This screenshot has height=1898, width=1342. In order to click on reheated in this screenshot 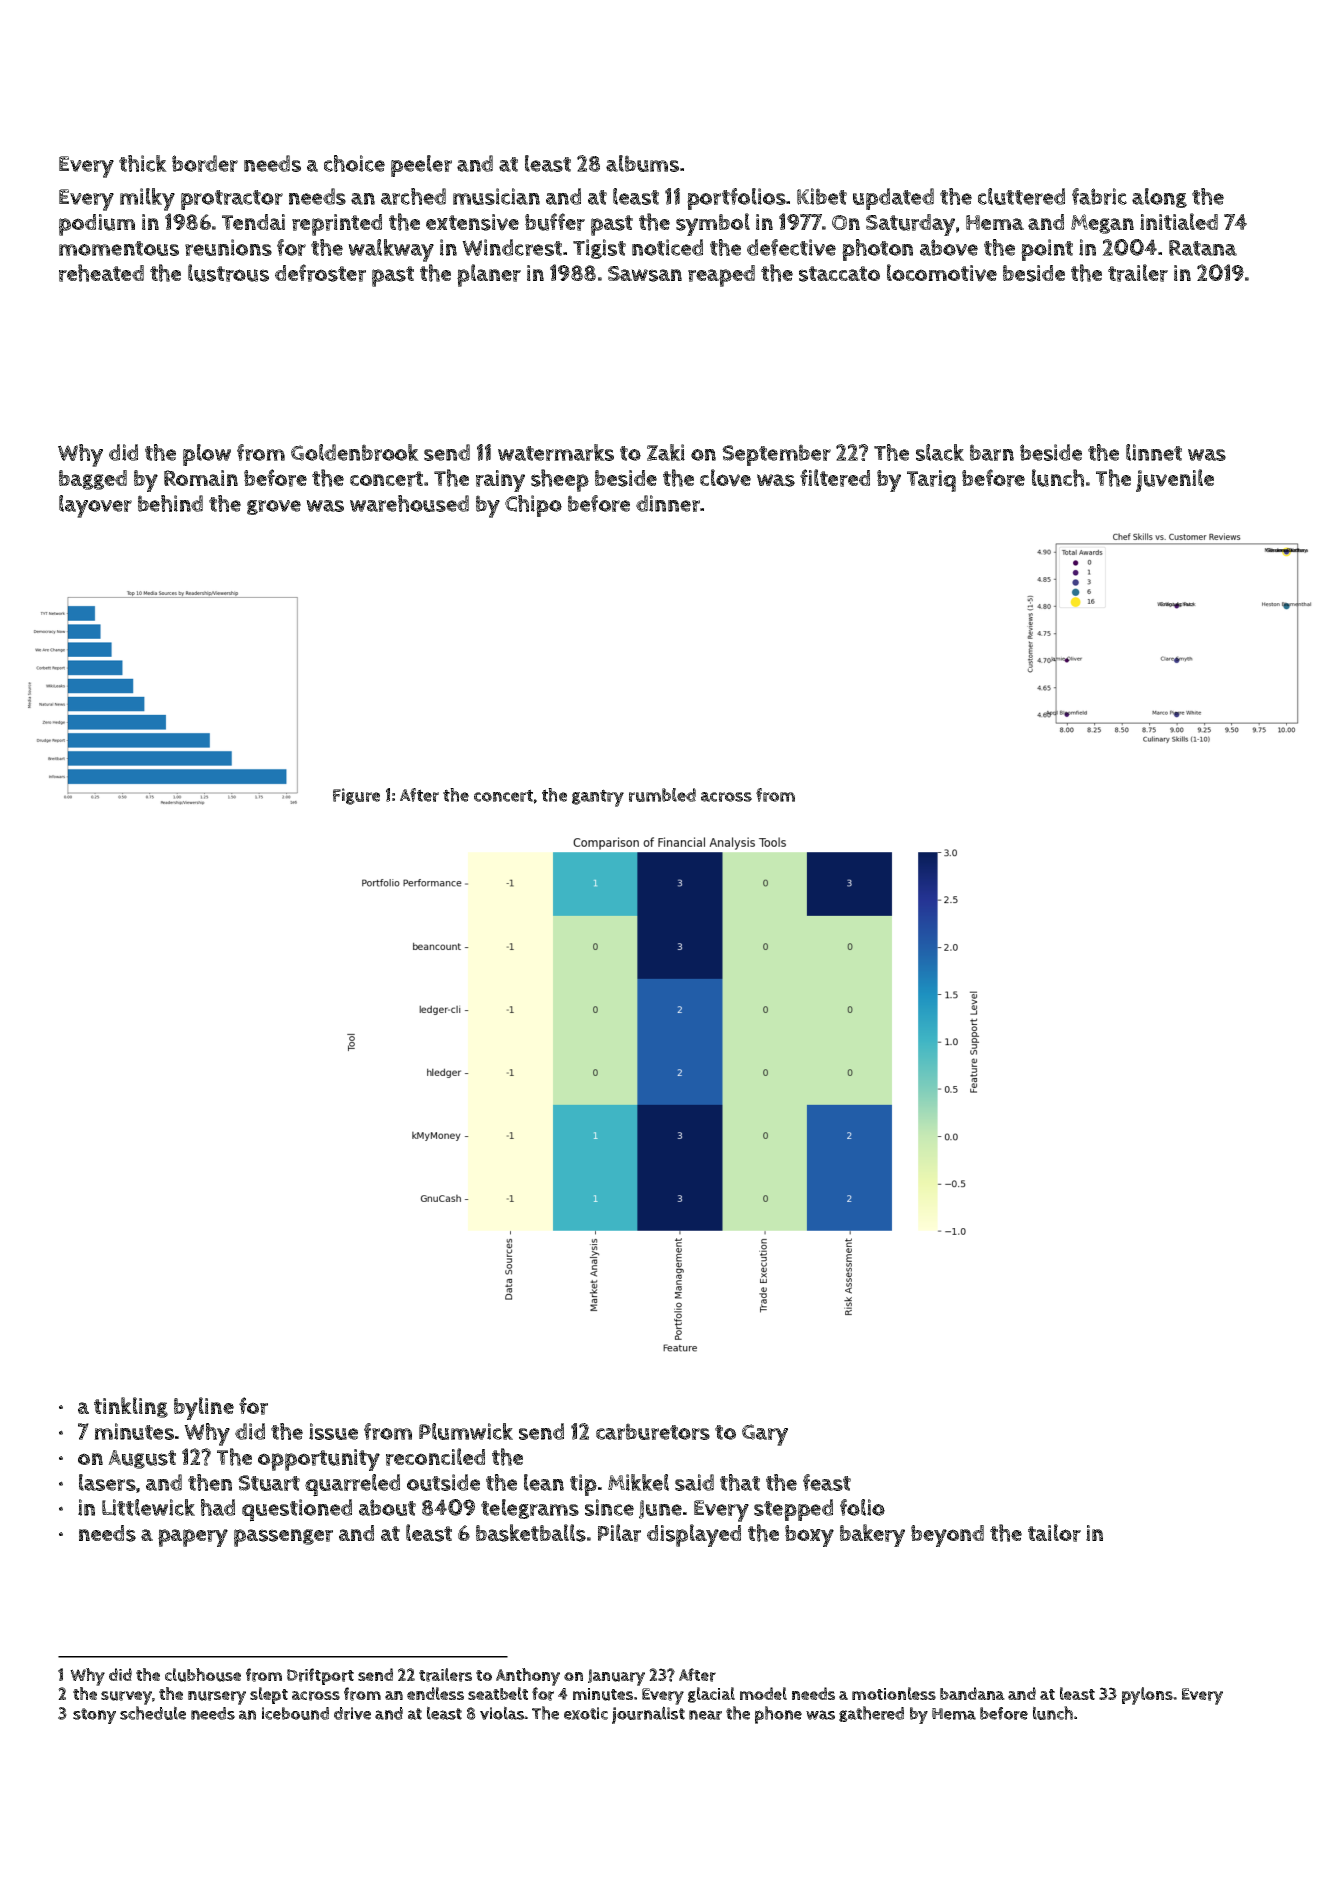, I will do `click(101, 273)`.
